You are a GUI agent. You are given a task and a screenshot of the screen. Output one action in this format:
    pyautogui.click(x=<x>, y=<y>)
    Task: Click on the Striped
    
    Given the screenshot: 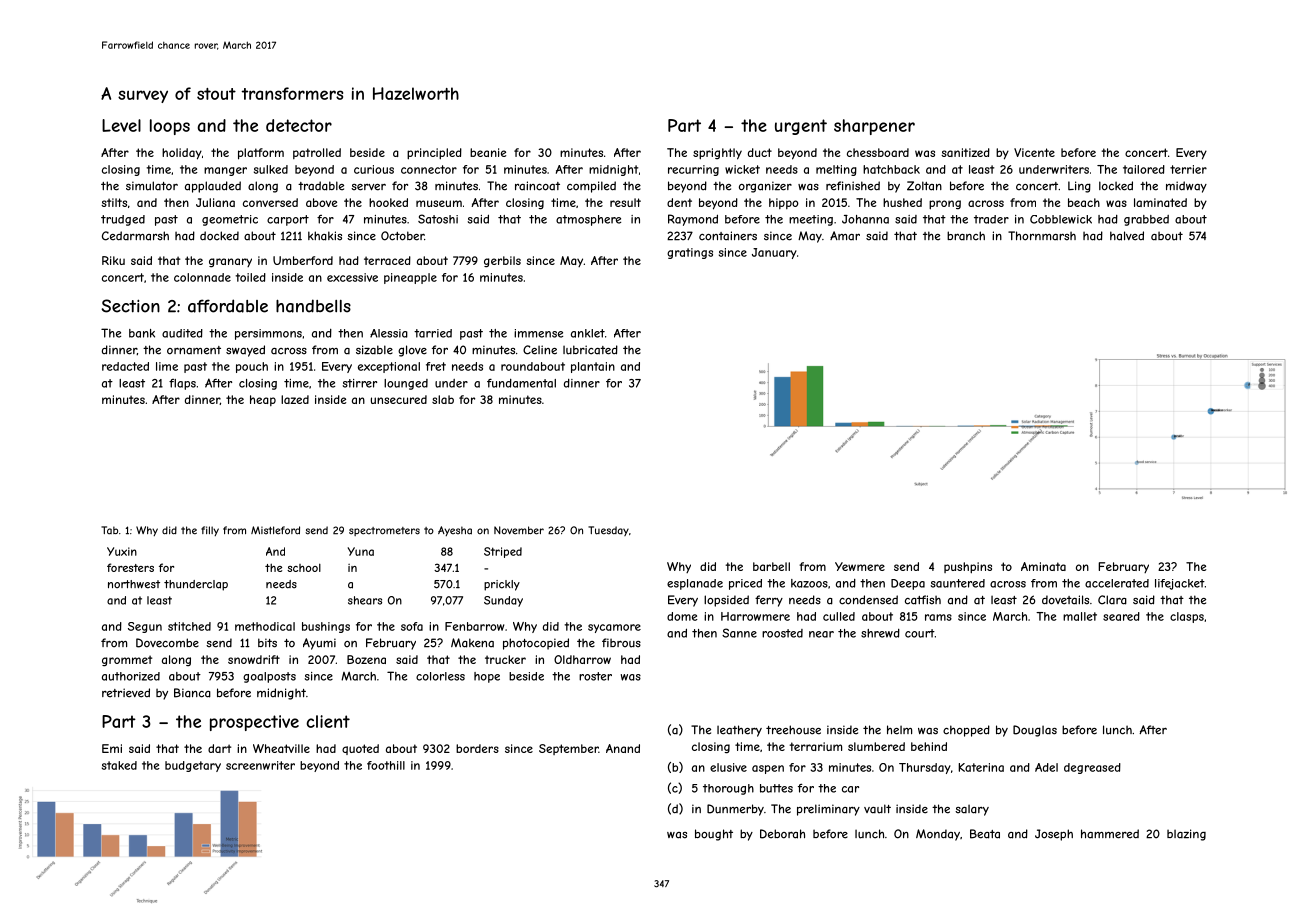 What is the action you would take?
    pyautogui.click(x=503, y=552)
